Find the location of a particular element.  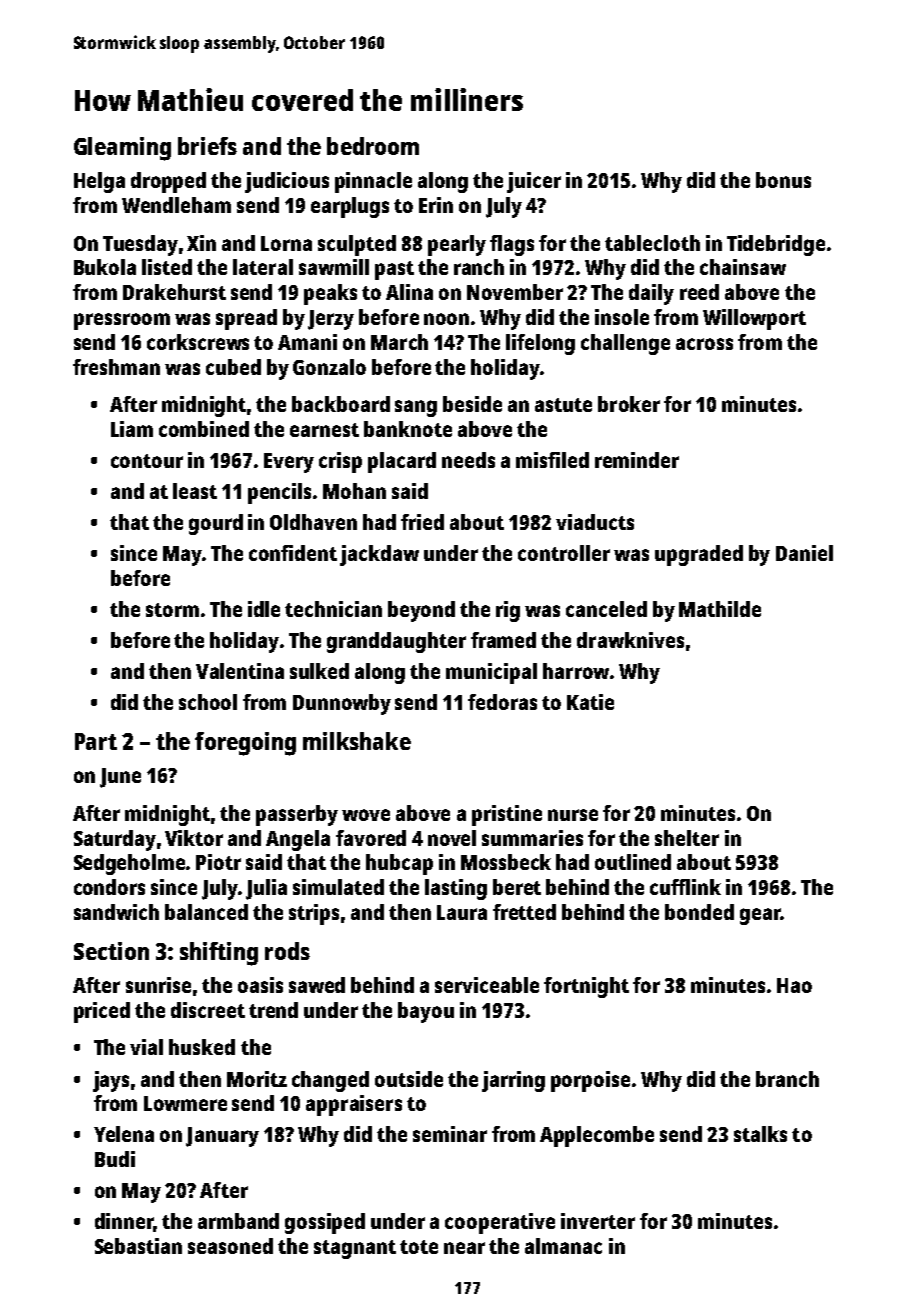

Alina is located at coordinates (409, 292).
